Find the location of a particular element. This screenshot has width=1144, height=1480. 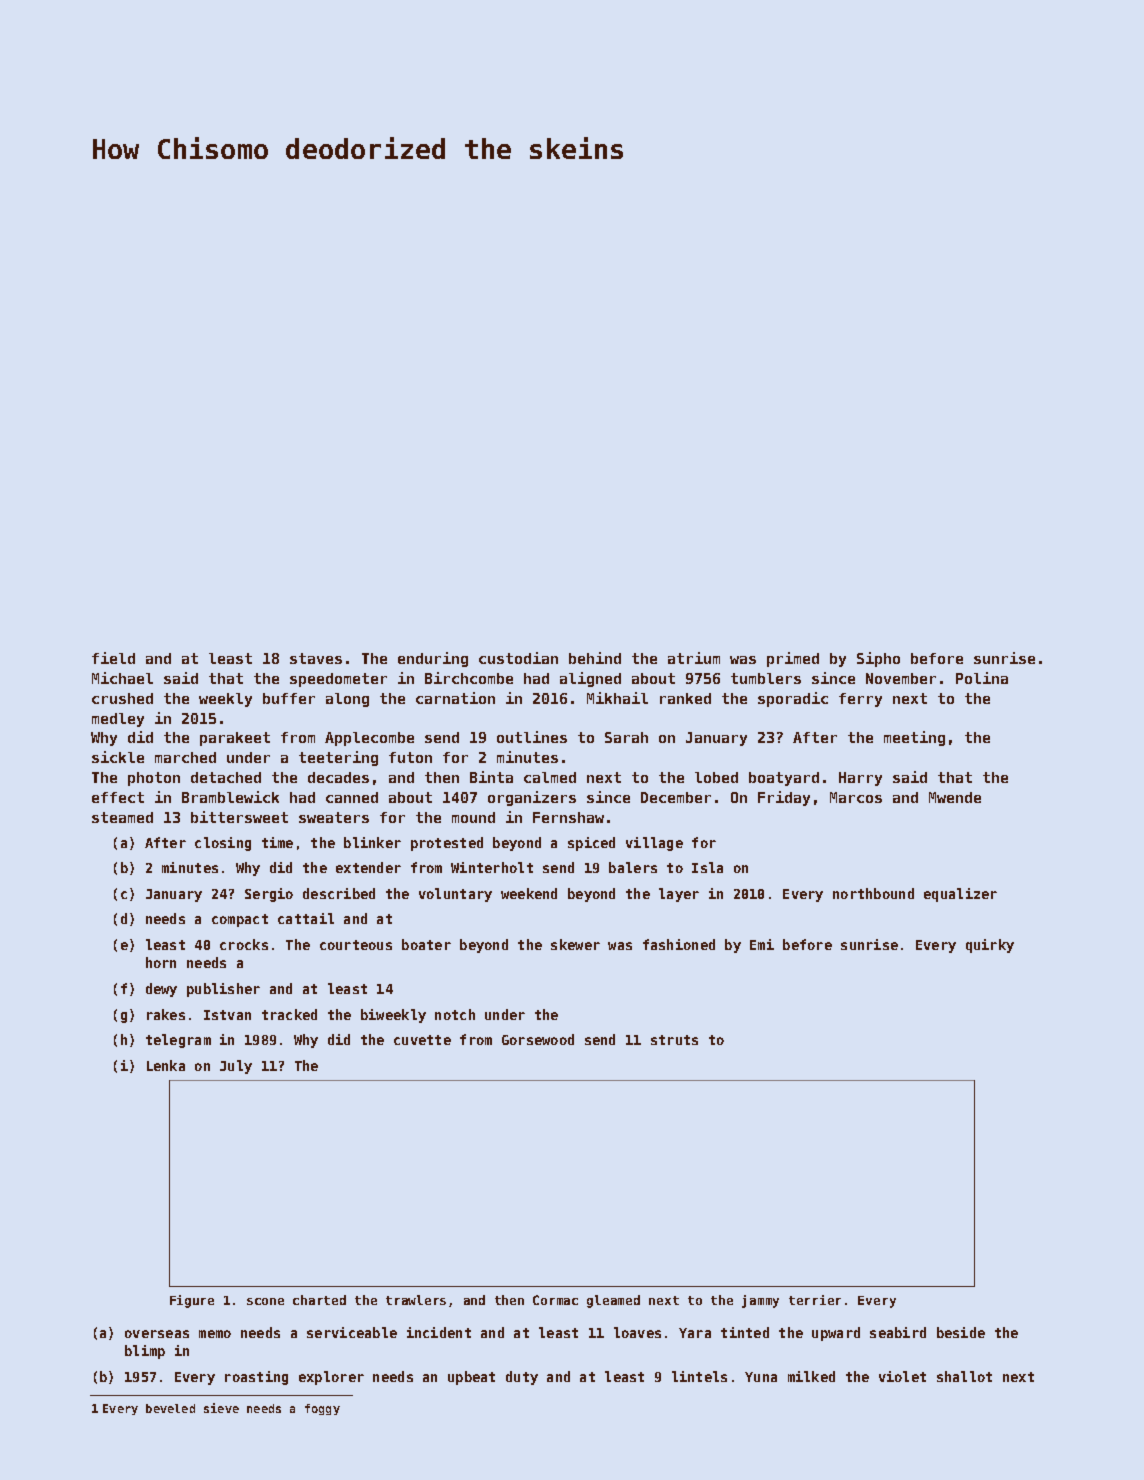

staves is located at coordinates (316, 658).
